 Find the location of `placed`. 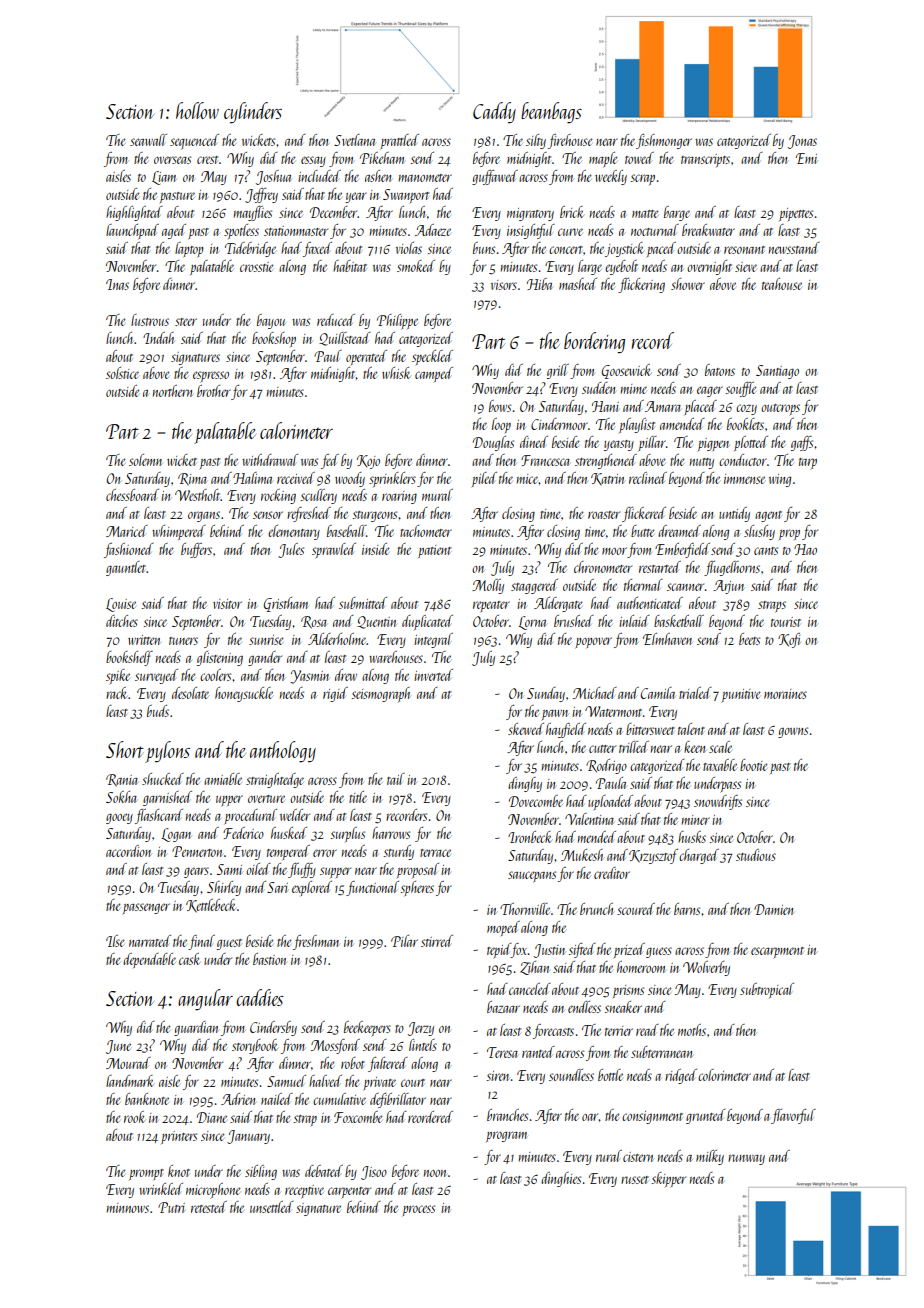

placed is located at coordinates (701, 407).
